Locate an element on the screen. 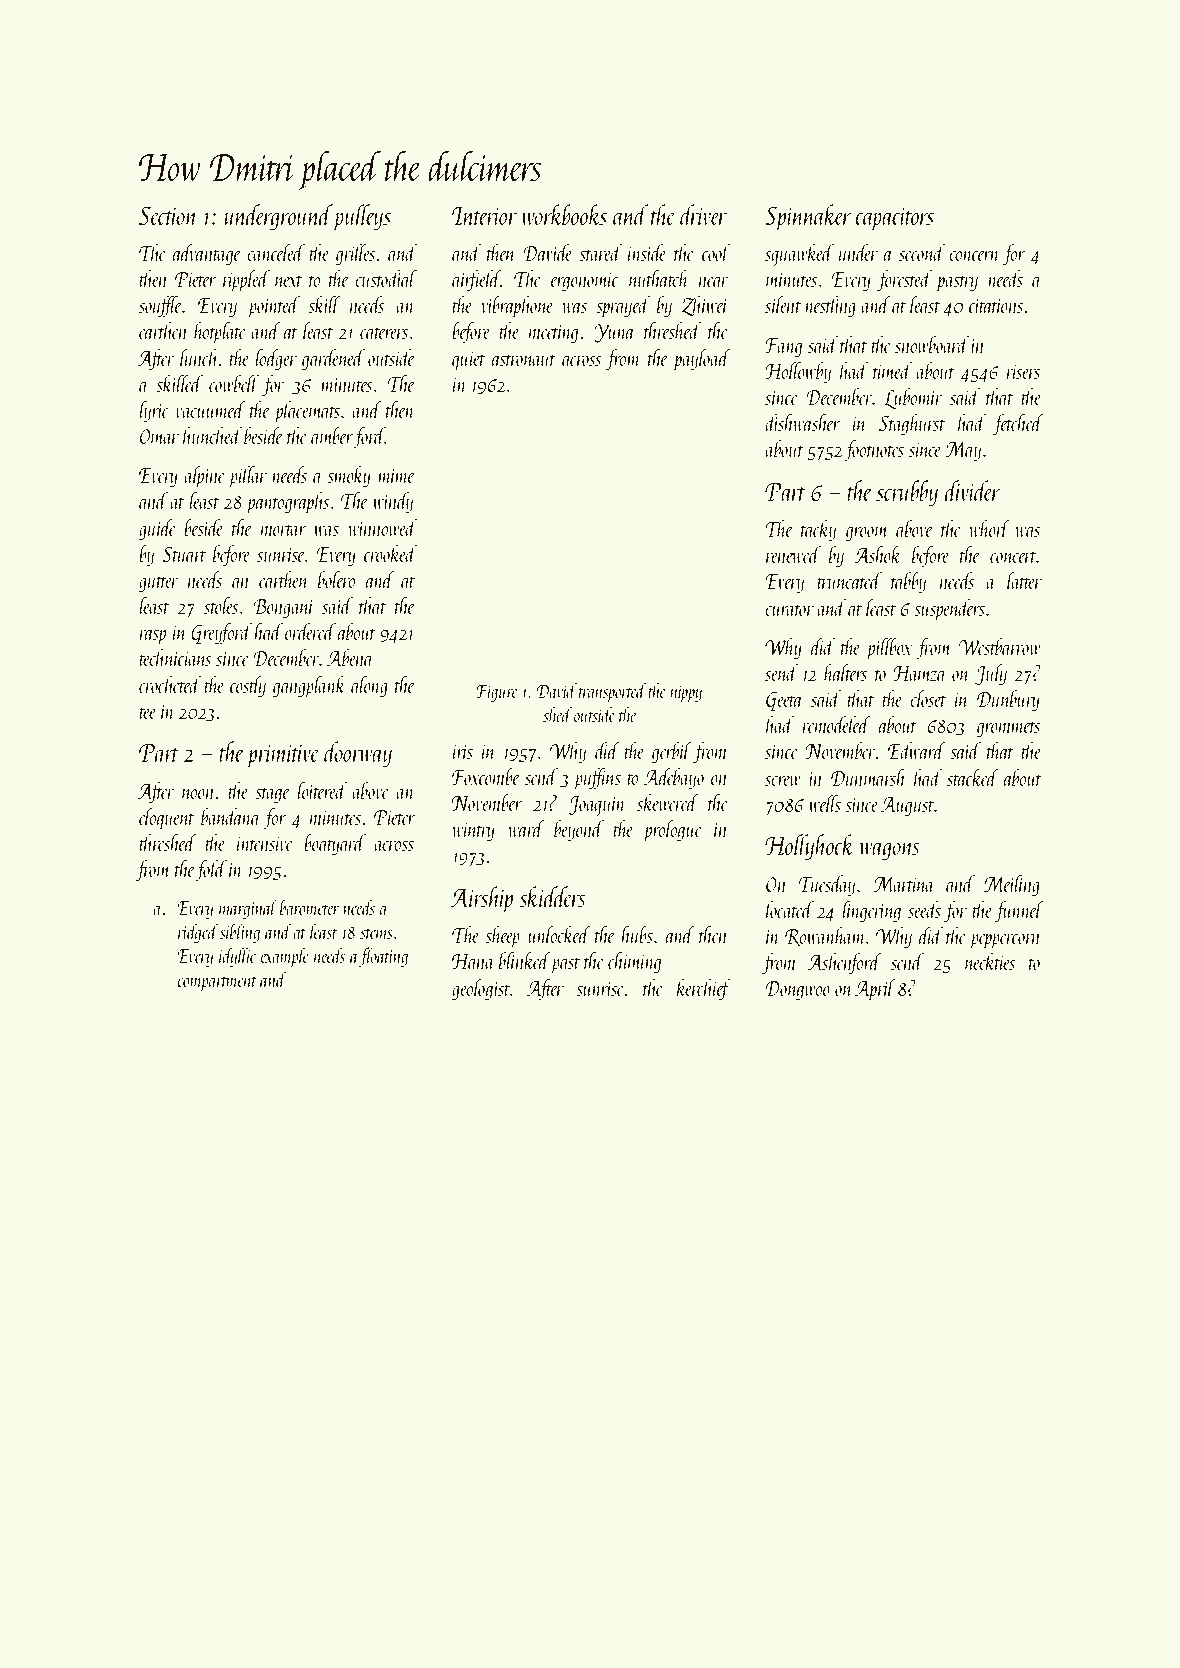 This screenshot has height=1668, width=1180. doorway is located at coordinates (358, 754).
